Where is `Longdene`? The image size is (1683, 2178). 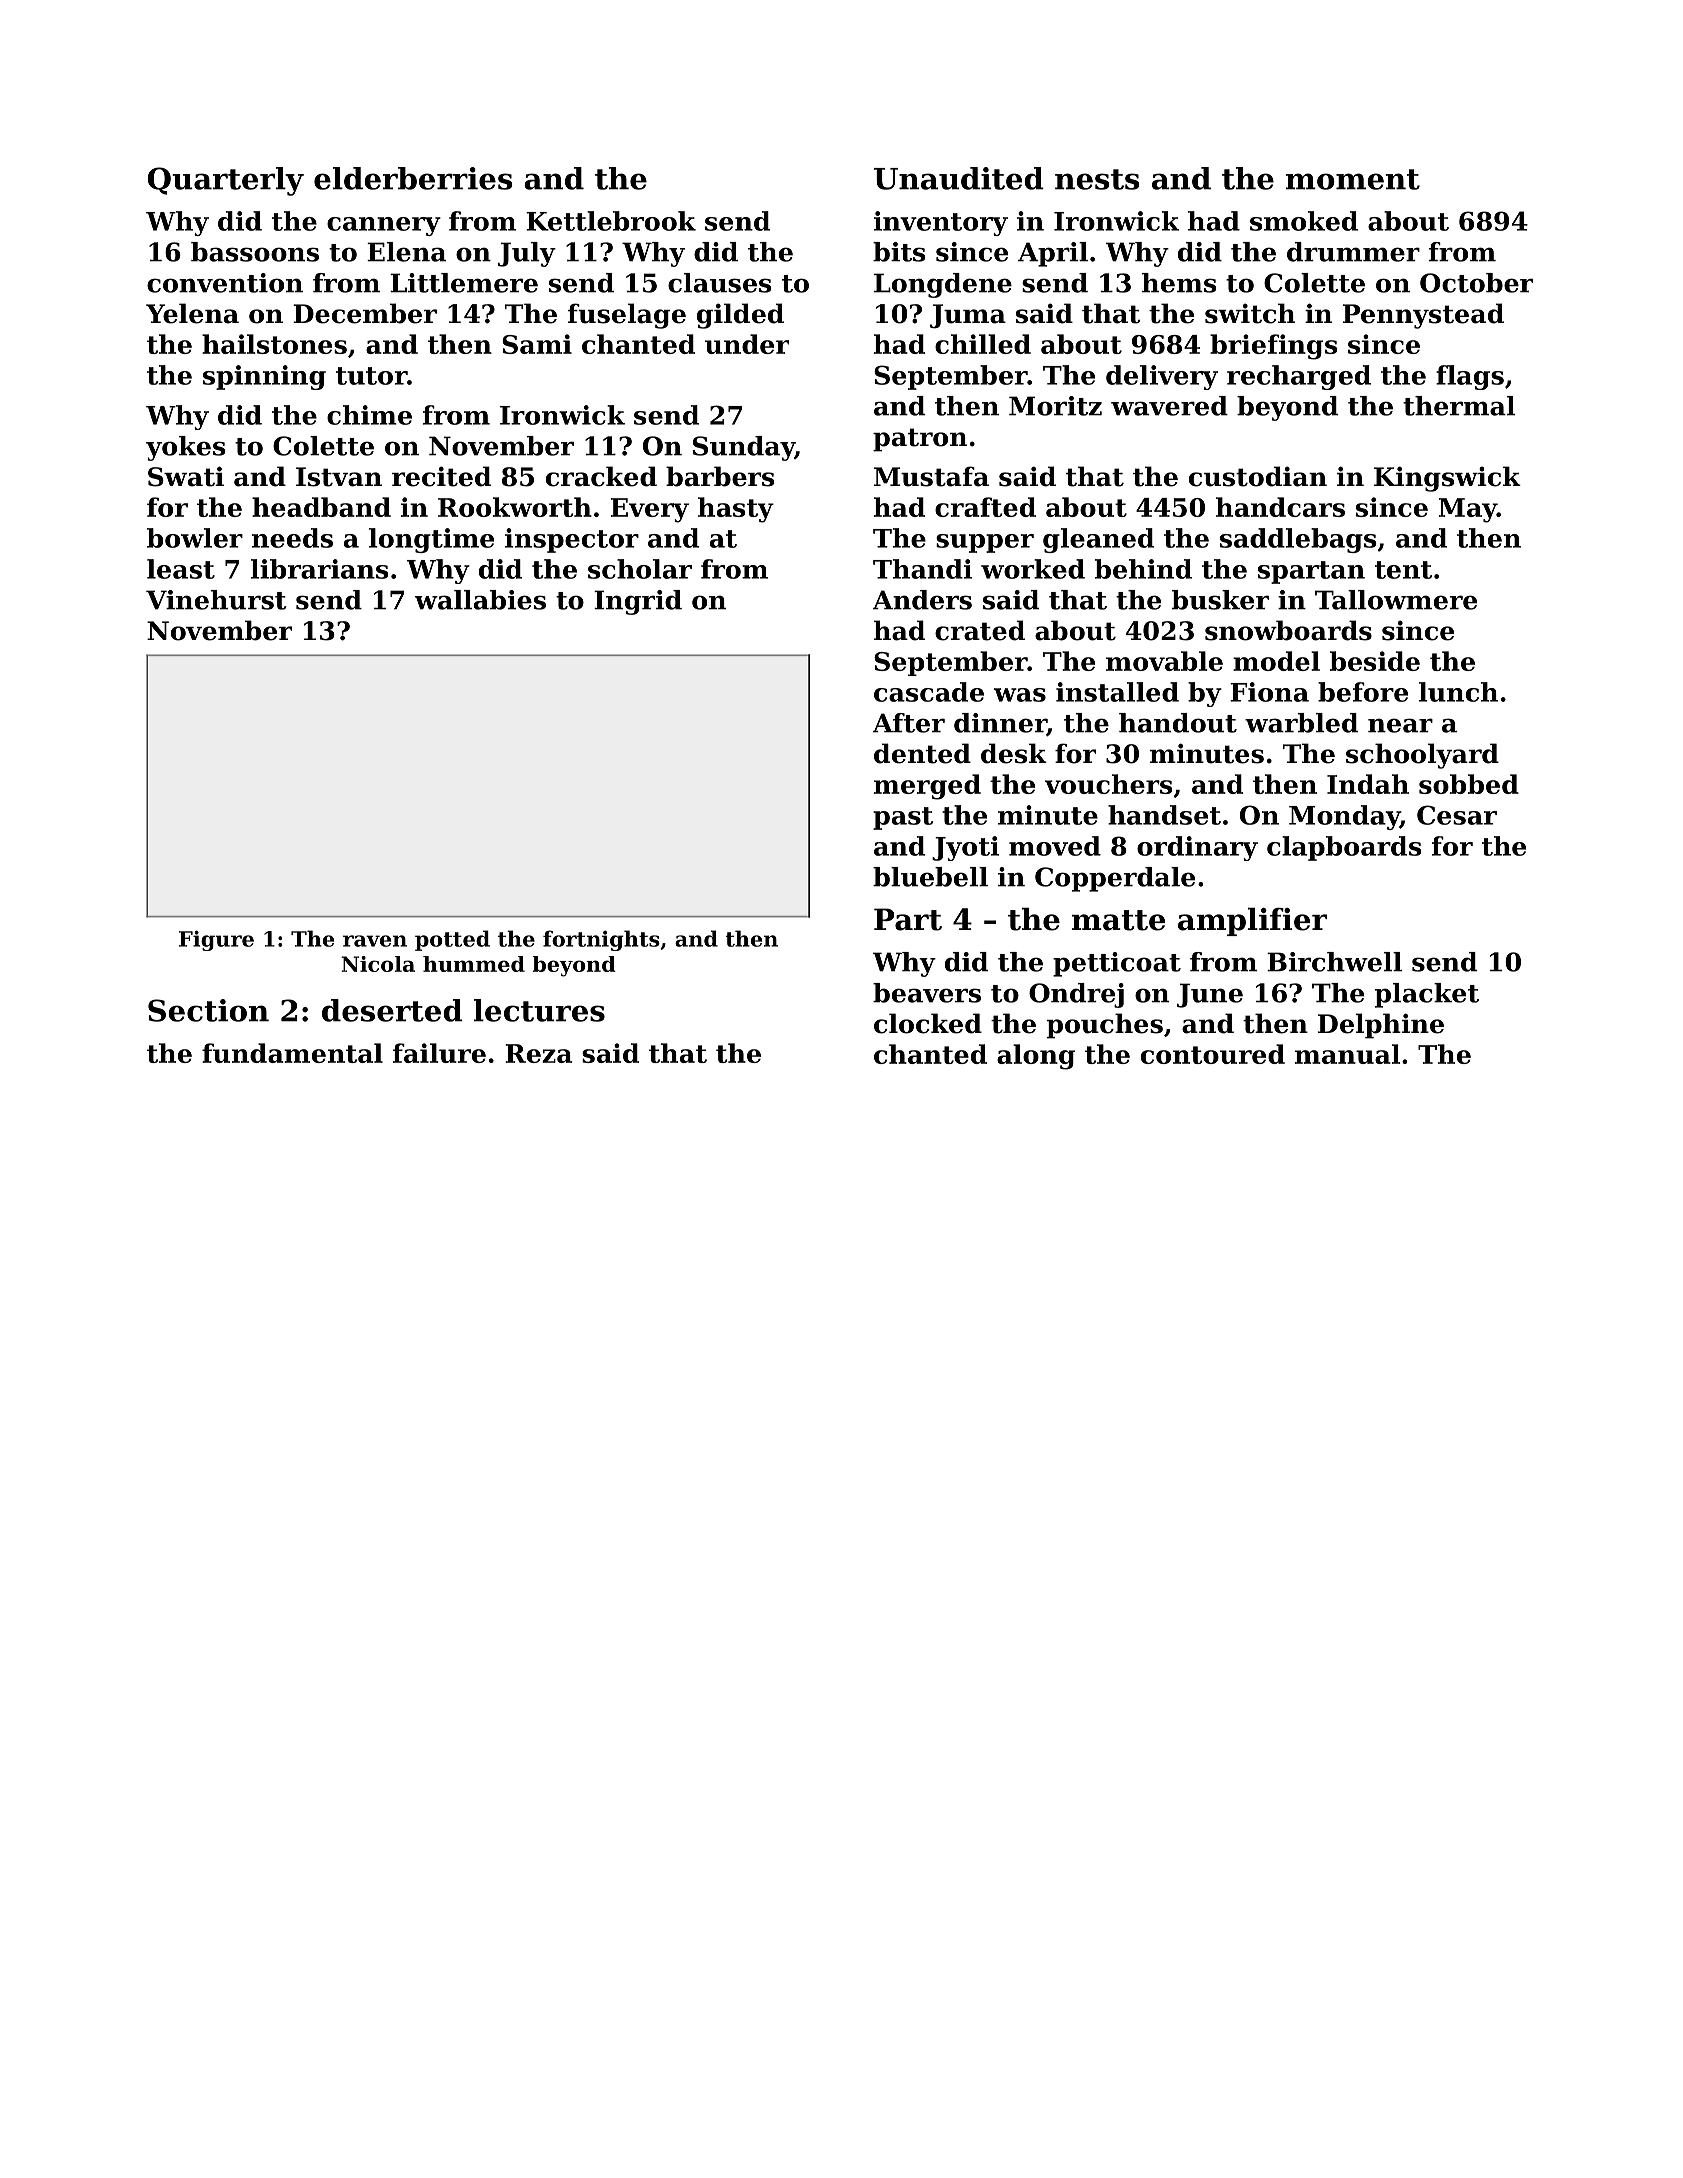 Longdene is located at coordinates (943, 285).
